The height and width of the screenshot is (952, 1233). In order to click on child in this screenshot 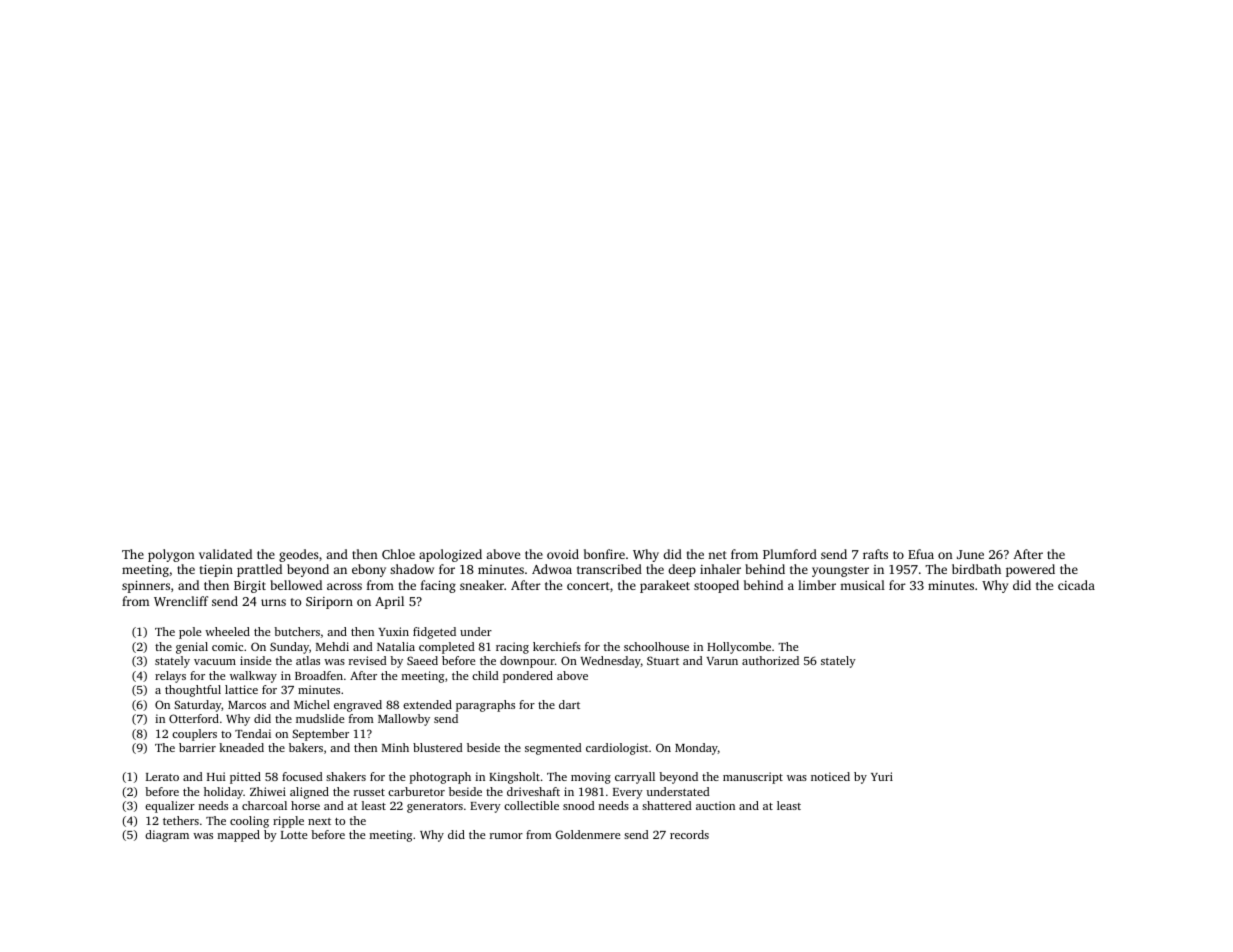, I will do `click(485, 675)`.
